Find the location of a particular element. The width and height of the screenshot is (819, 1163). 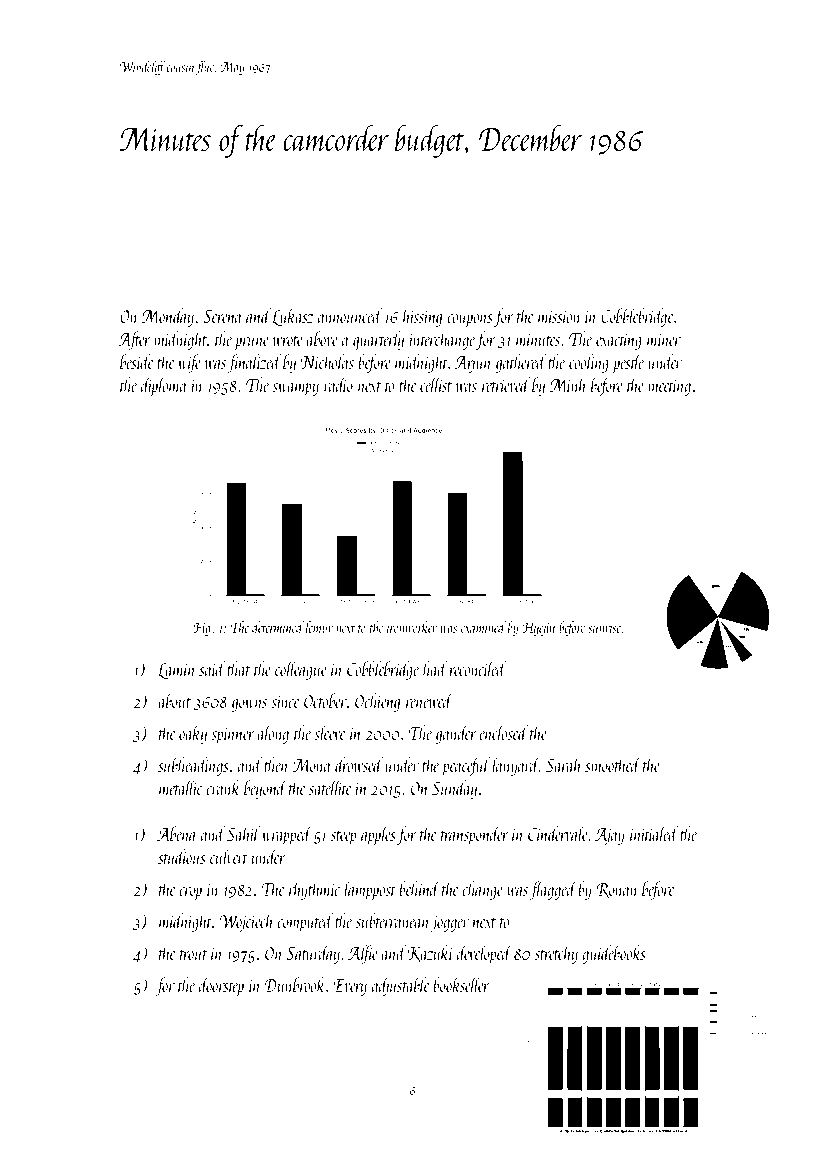

determined is located at coordinates (278, 627).
